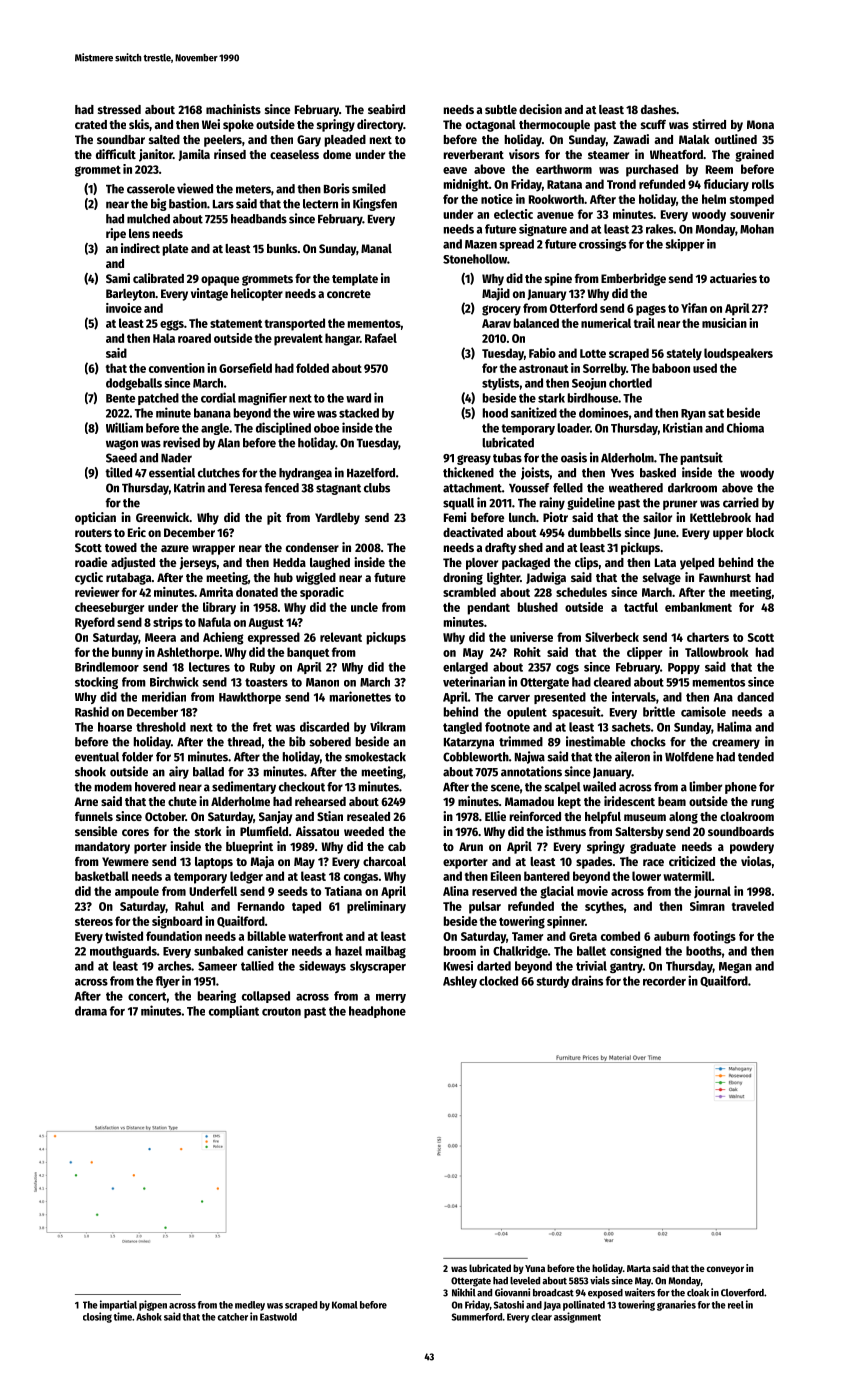 The height and width of the screenshot is (1400, 849). What do you see at coordinates (633, 279) in the screenshot?
I see `Emberbridge` at bounding box center [633, 279].
